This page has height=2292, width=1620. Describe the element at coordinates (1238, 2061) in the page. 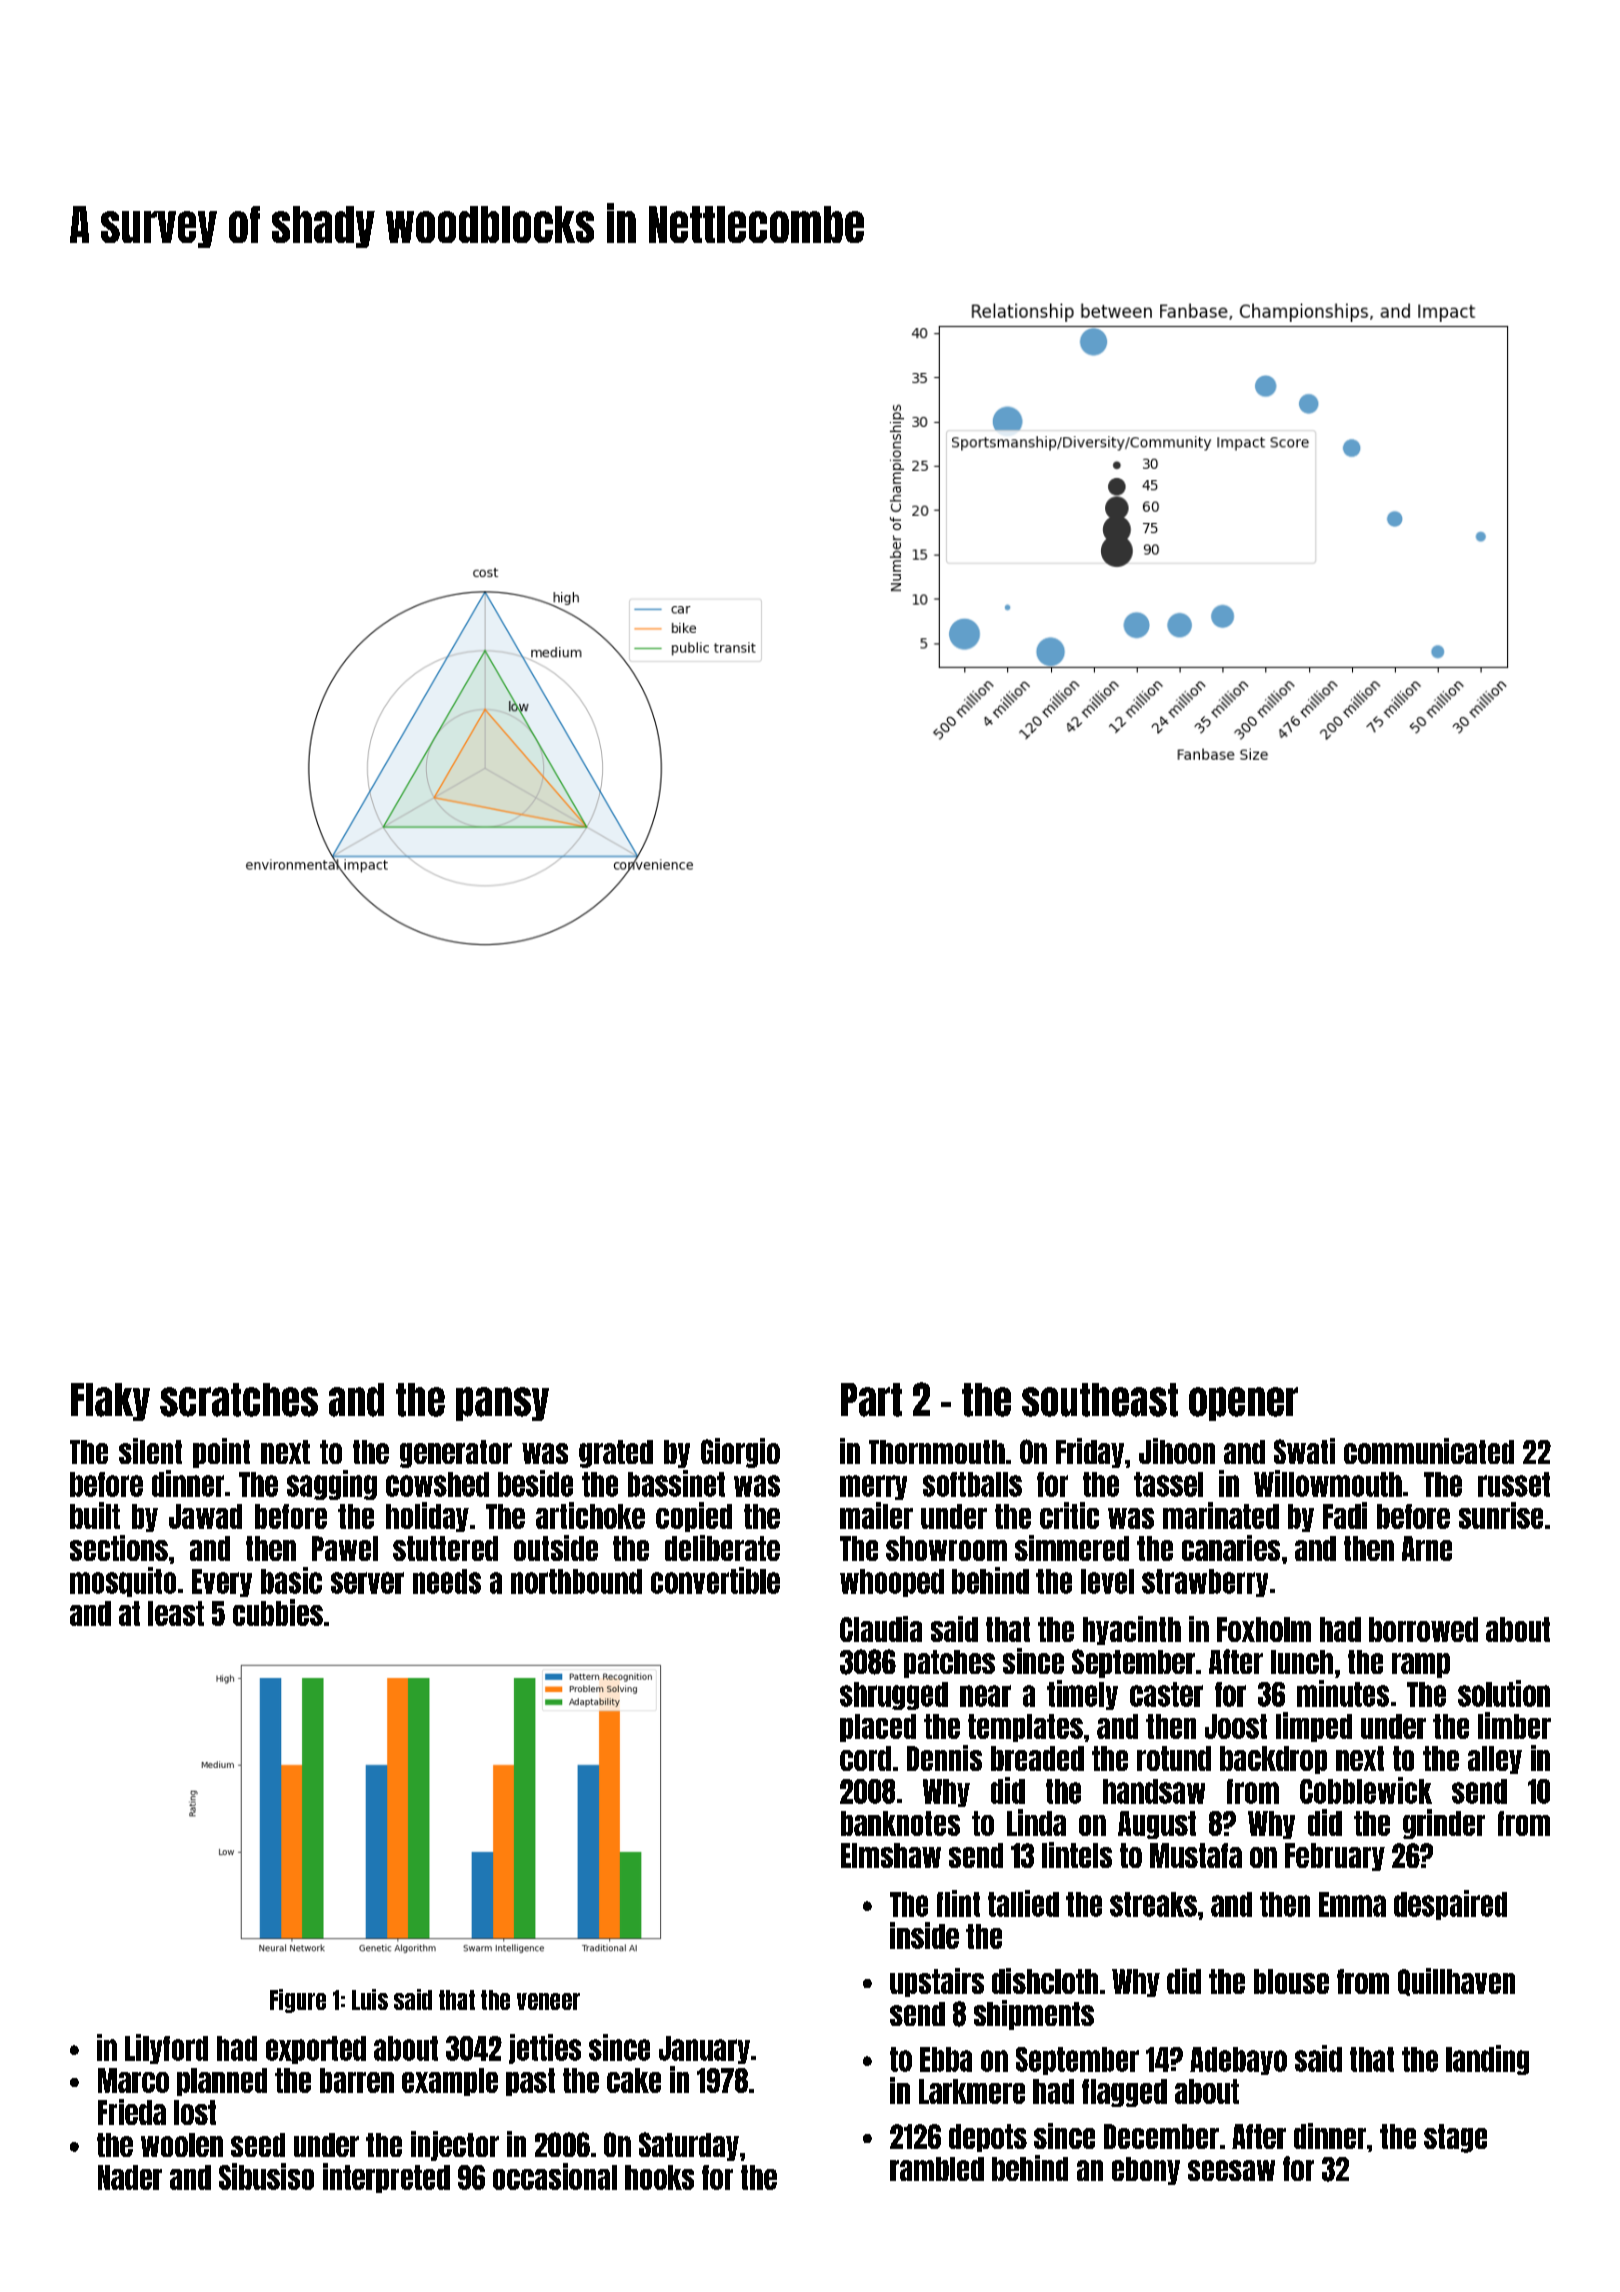

I see `Adebayo` at that location.
